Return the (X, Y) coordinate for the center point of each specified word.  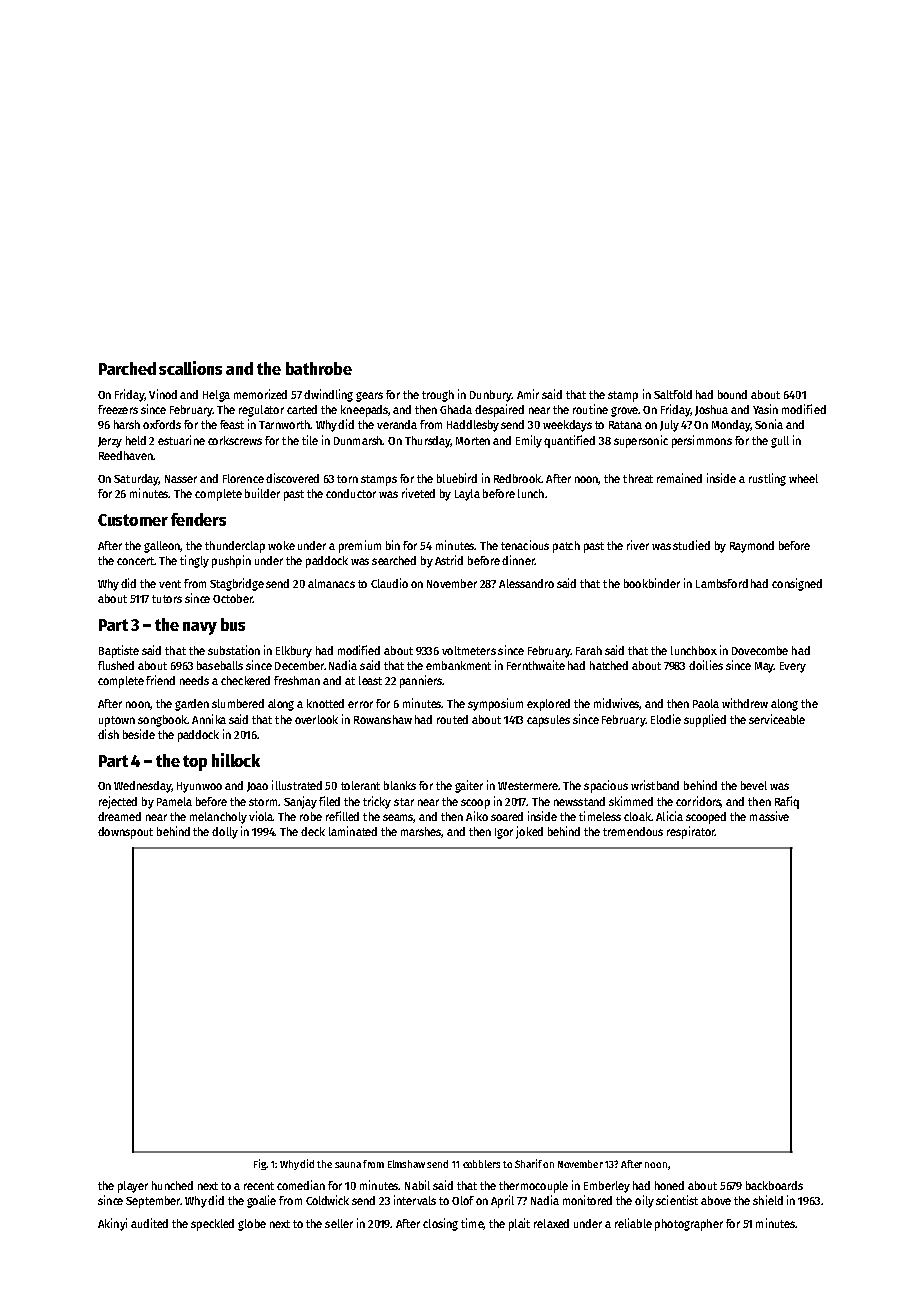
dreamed (119, 816)
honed (669, 1185)
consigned (797, 584)
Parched (127, 368)
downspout (125, 833)
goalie (261, 1201)
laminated (353, 831)
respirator (691, 832)
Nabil (417, 1185)
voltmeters (469, 650)
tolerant (360, 785)
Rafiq (787, 802)
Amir (528, 394)
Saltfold (673, 394)
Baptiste (119, 651)
